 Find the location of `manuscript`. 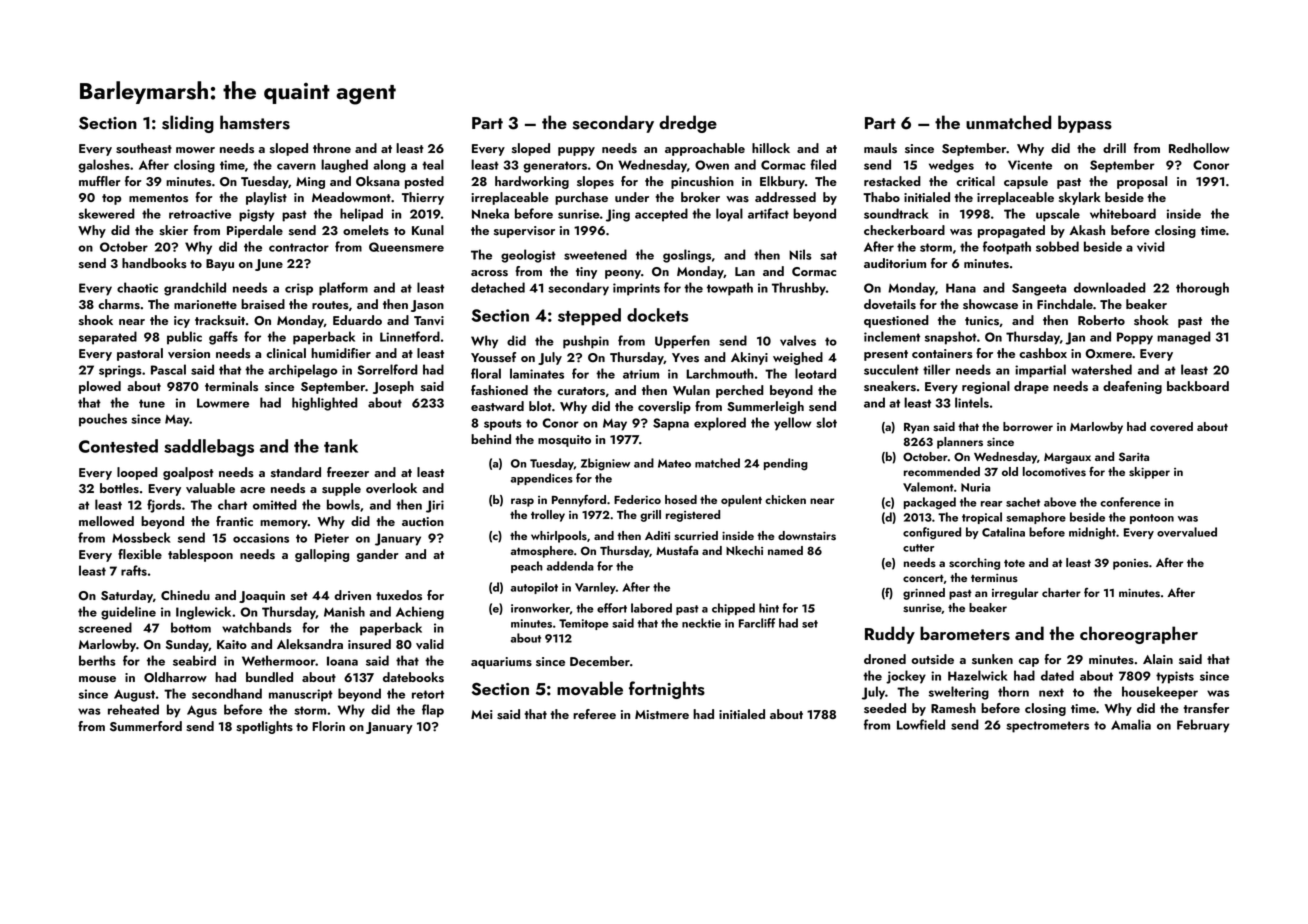

manuscript is located at coordinates (301, 695).
